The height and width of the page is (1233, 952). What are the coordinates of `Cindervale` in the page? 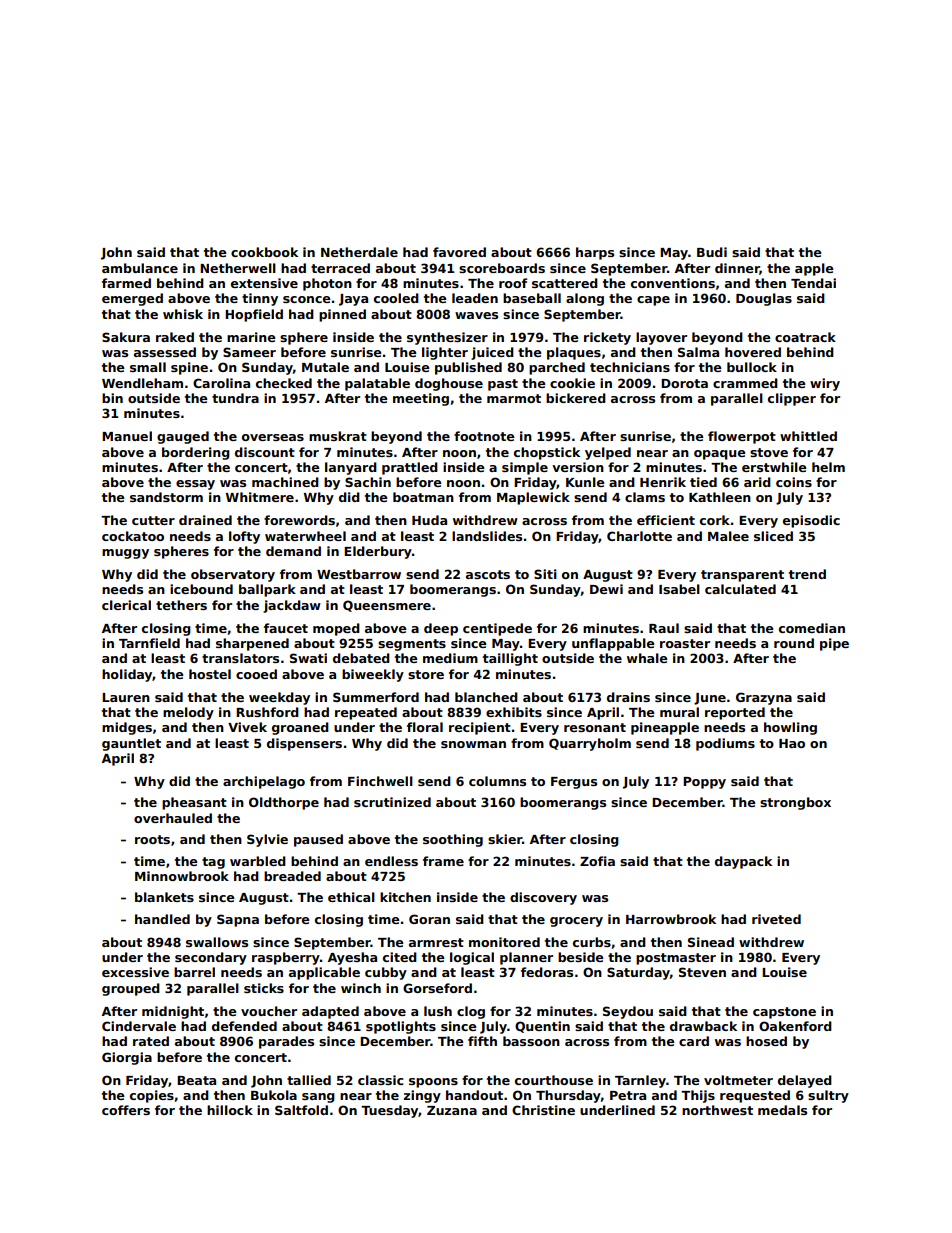 It's located at (139, 1026).
